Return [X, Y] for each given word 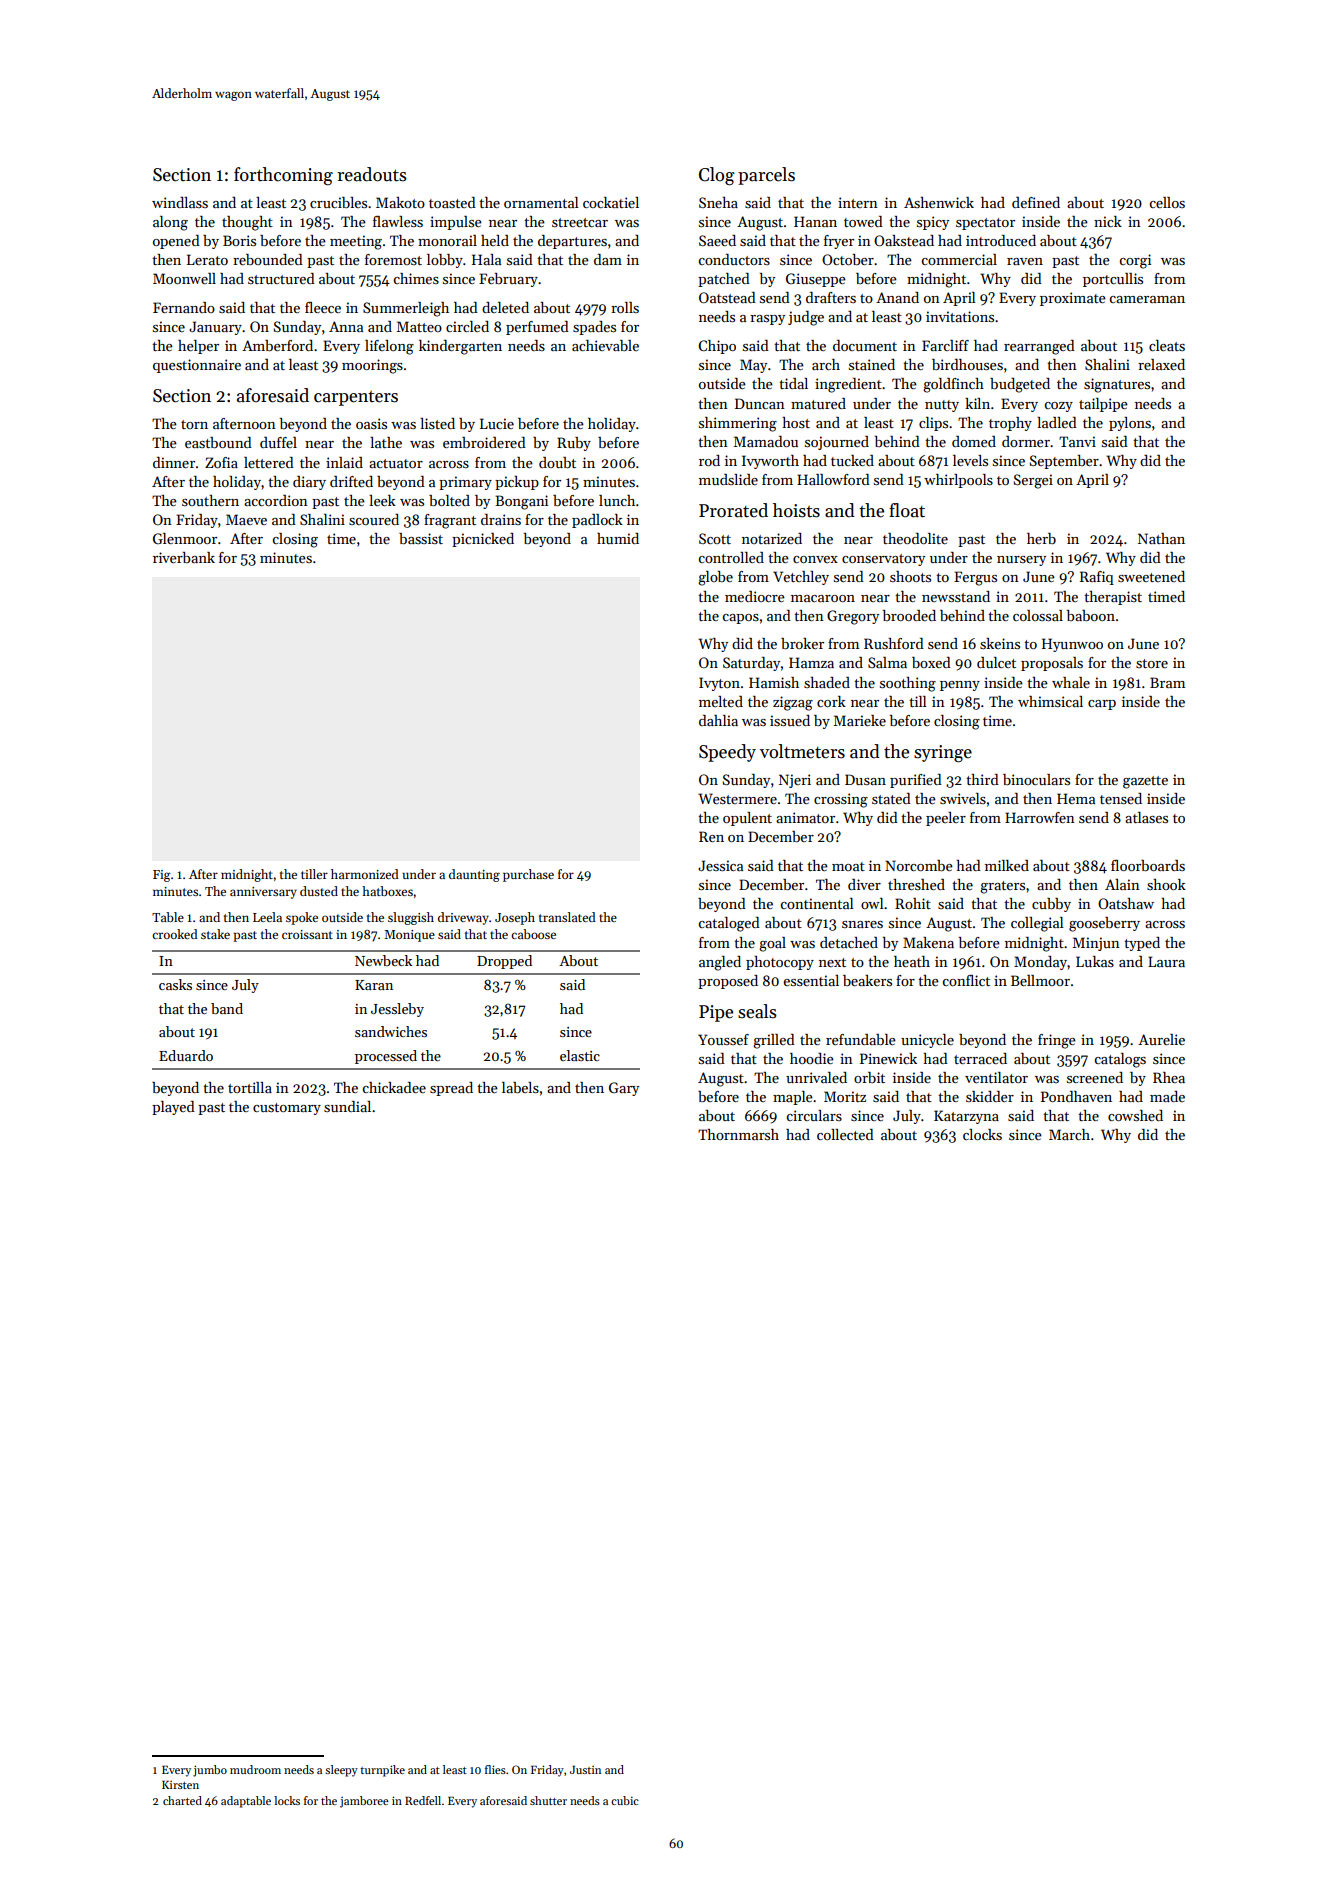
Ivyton [719, 684]
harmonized [365, 874]
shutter [548, 1800]
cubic [625, 1800]
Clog [717, 176]
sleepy [341, 1771]
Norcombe [919, 865]
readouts [372, 174]
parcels [766, 176]
